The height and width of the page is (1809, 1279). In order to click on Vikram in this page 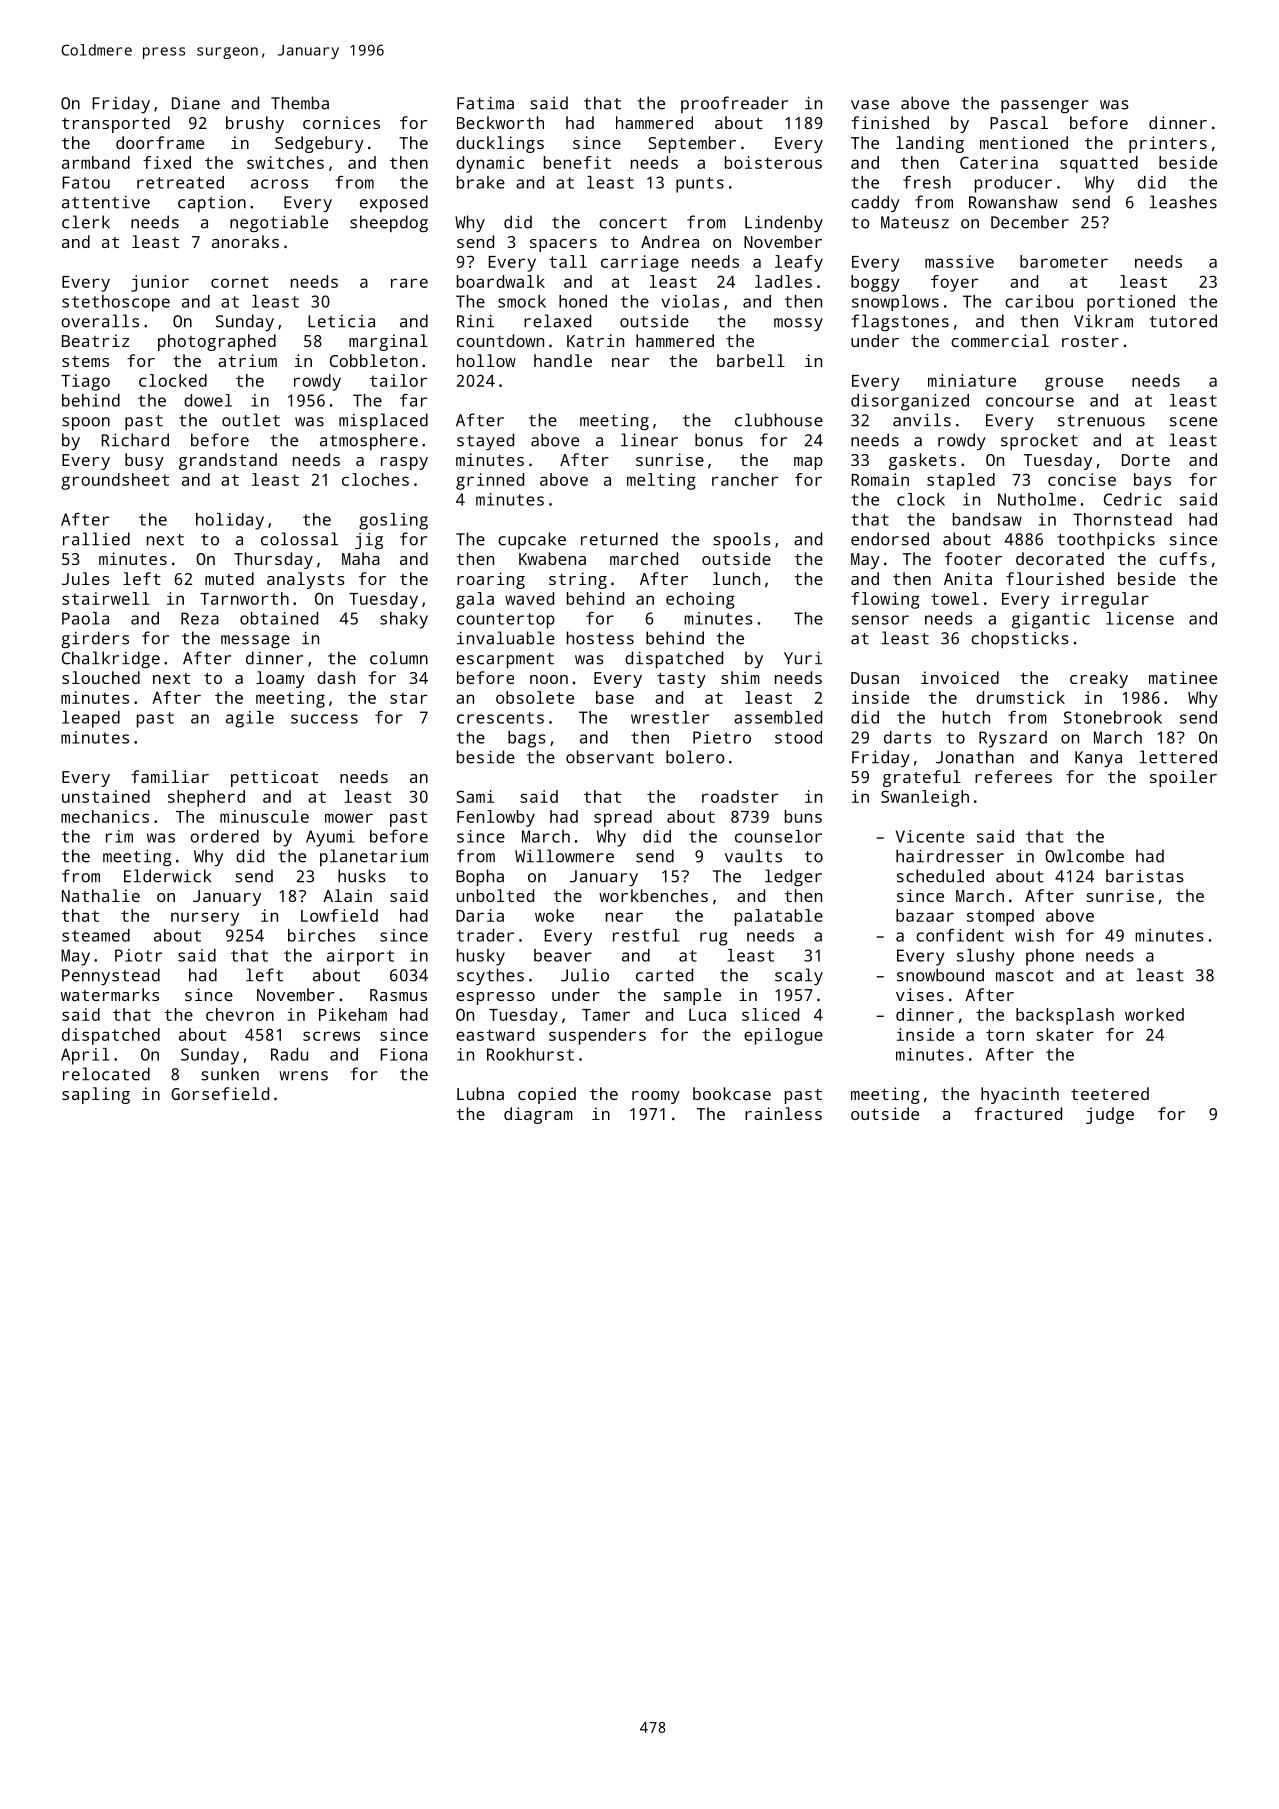, I will do `click(1103, 321)`.
